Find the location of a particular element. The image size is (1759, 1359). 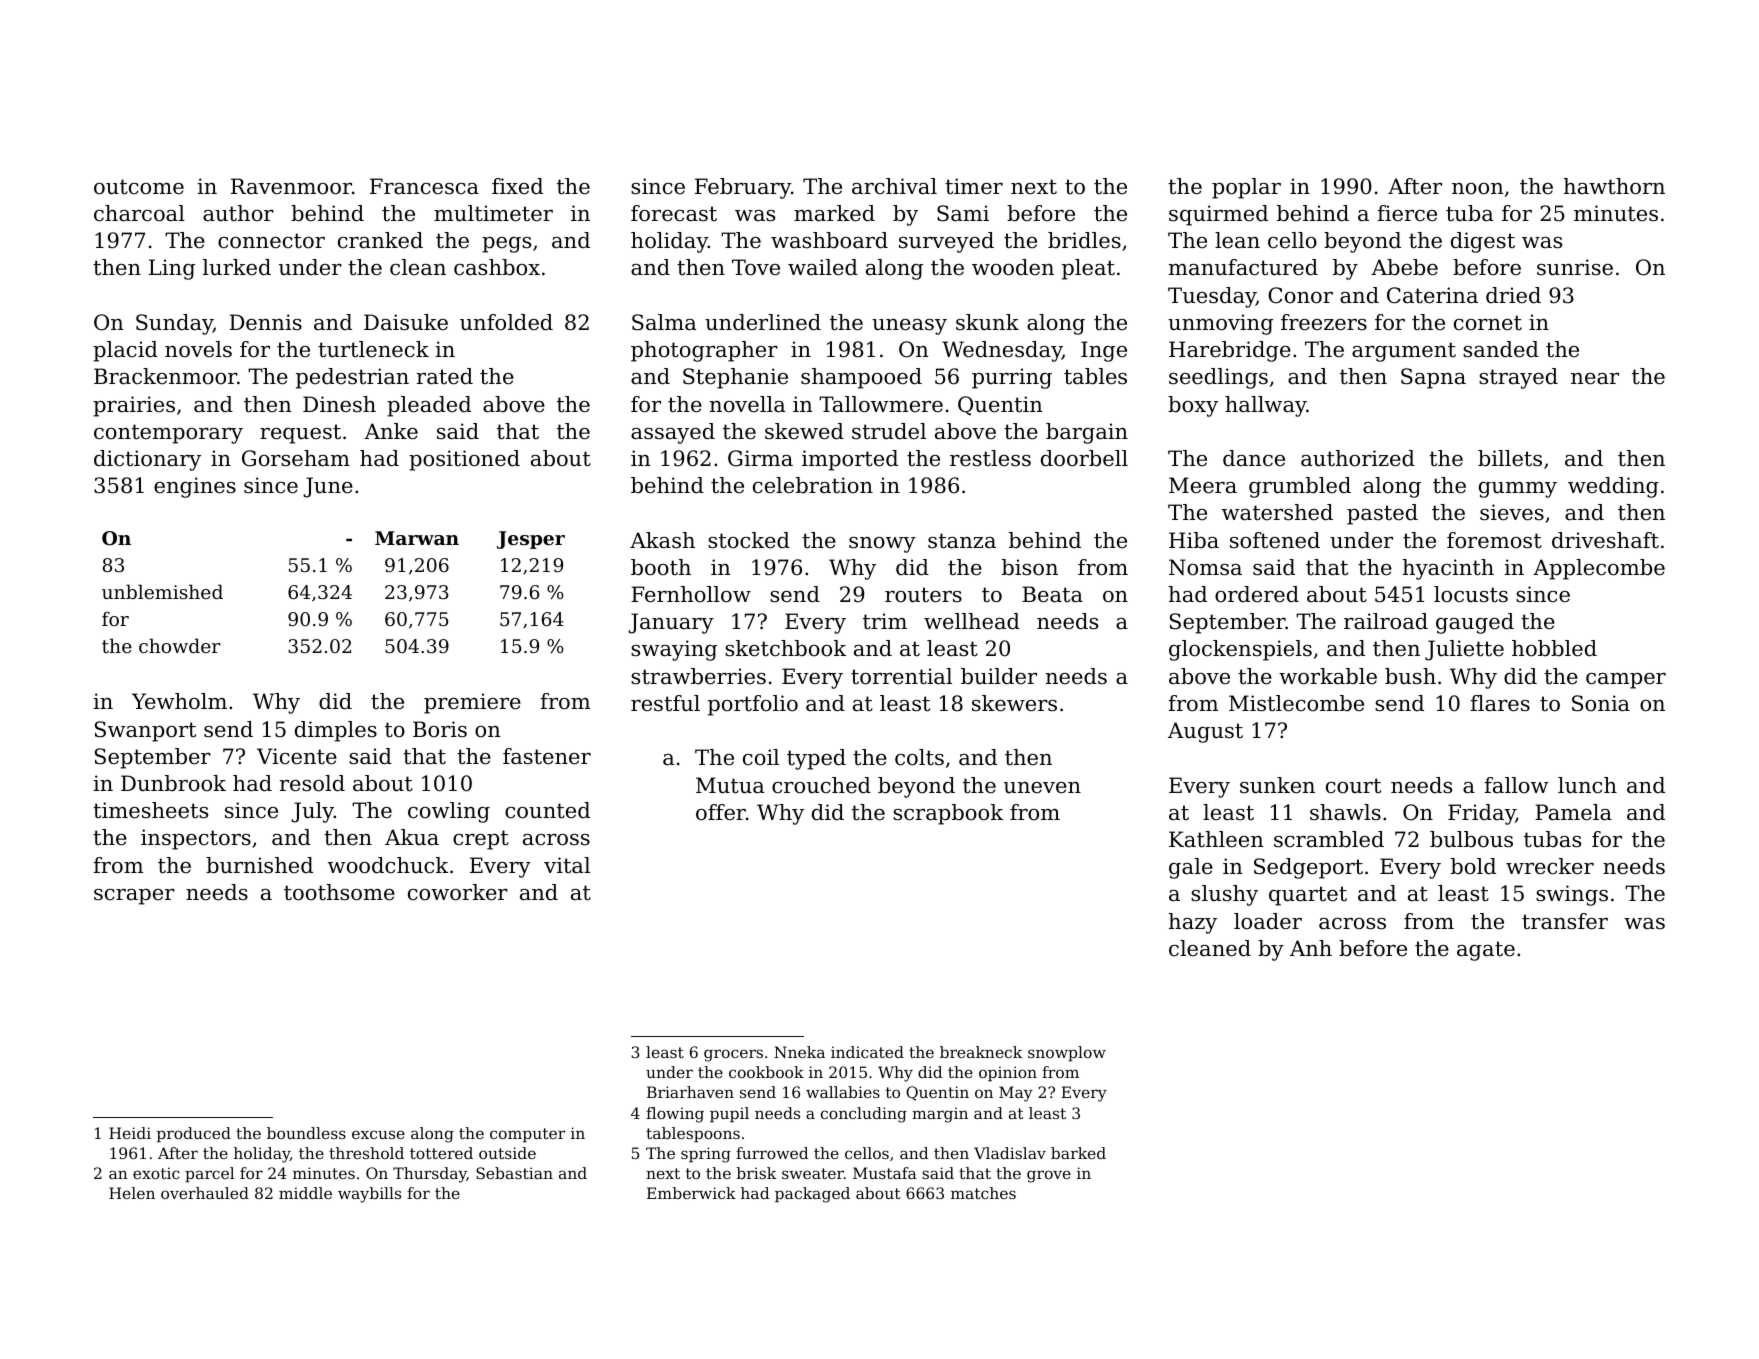

unblemished is located at coordinates (162, 591).
